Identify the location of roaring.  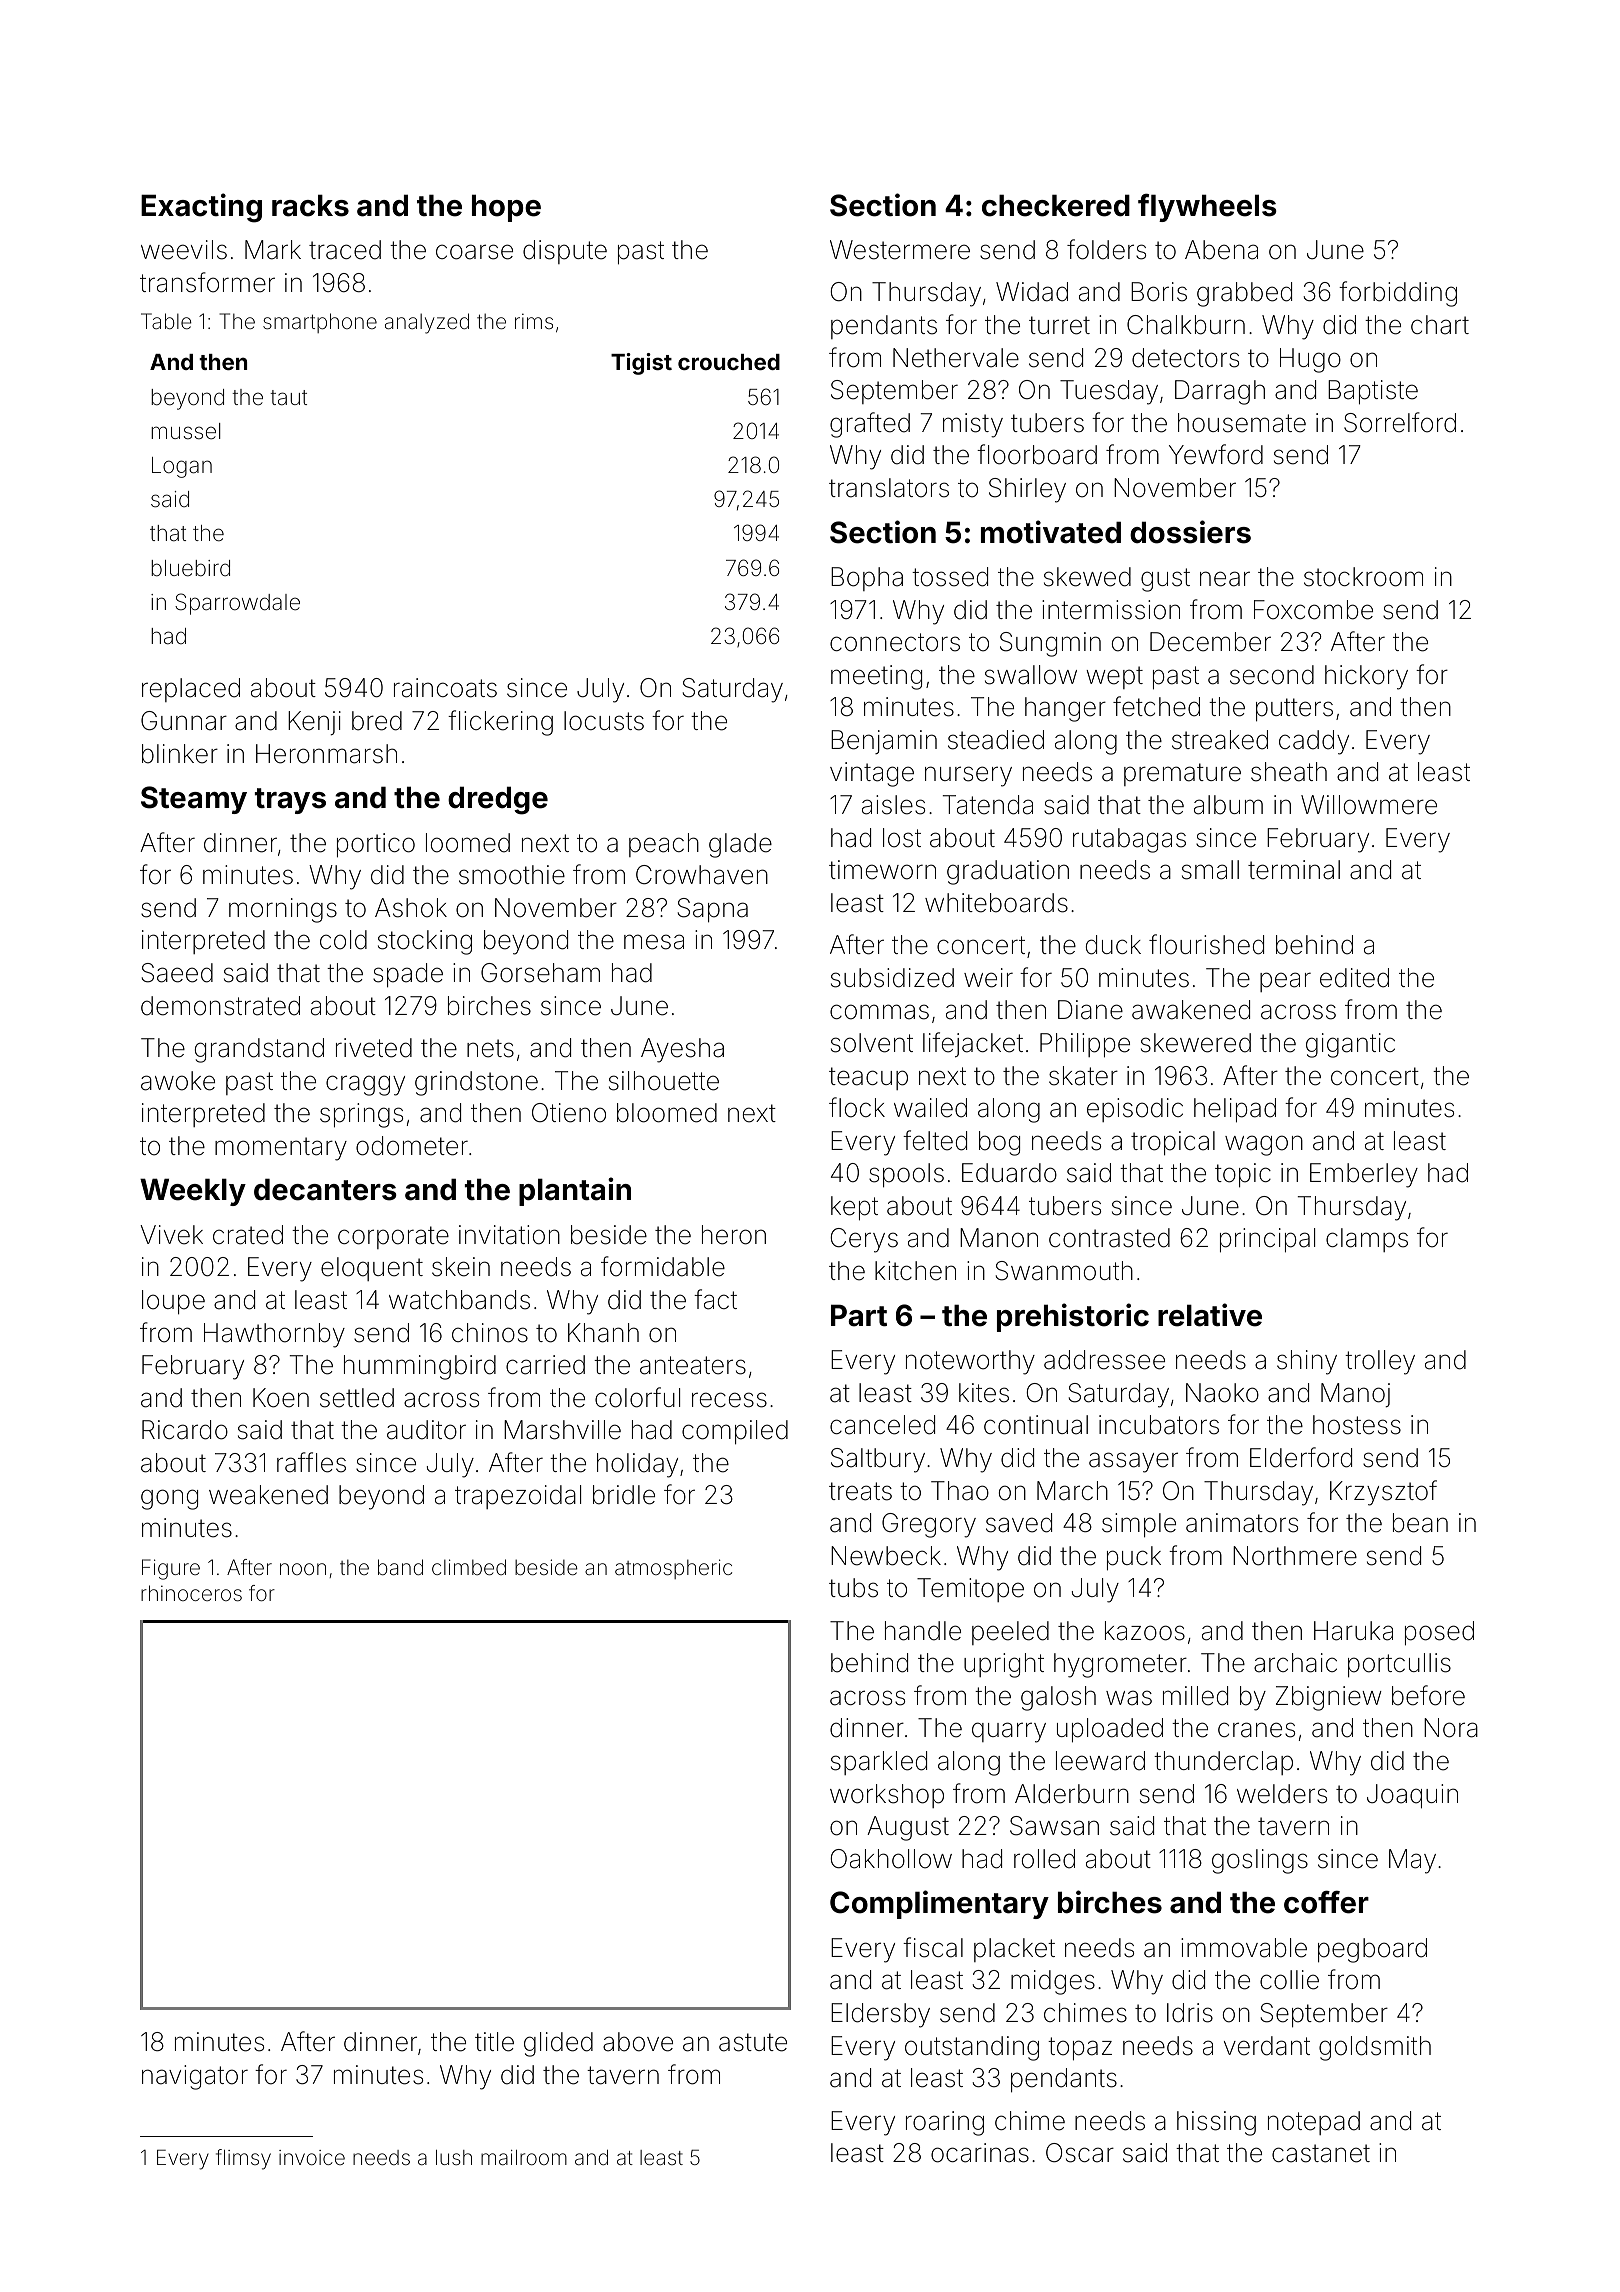
(945, 2123).
